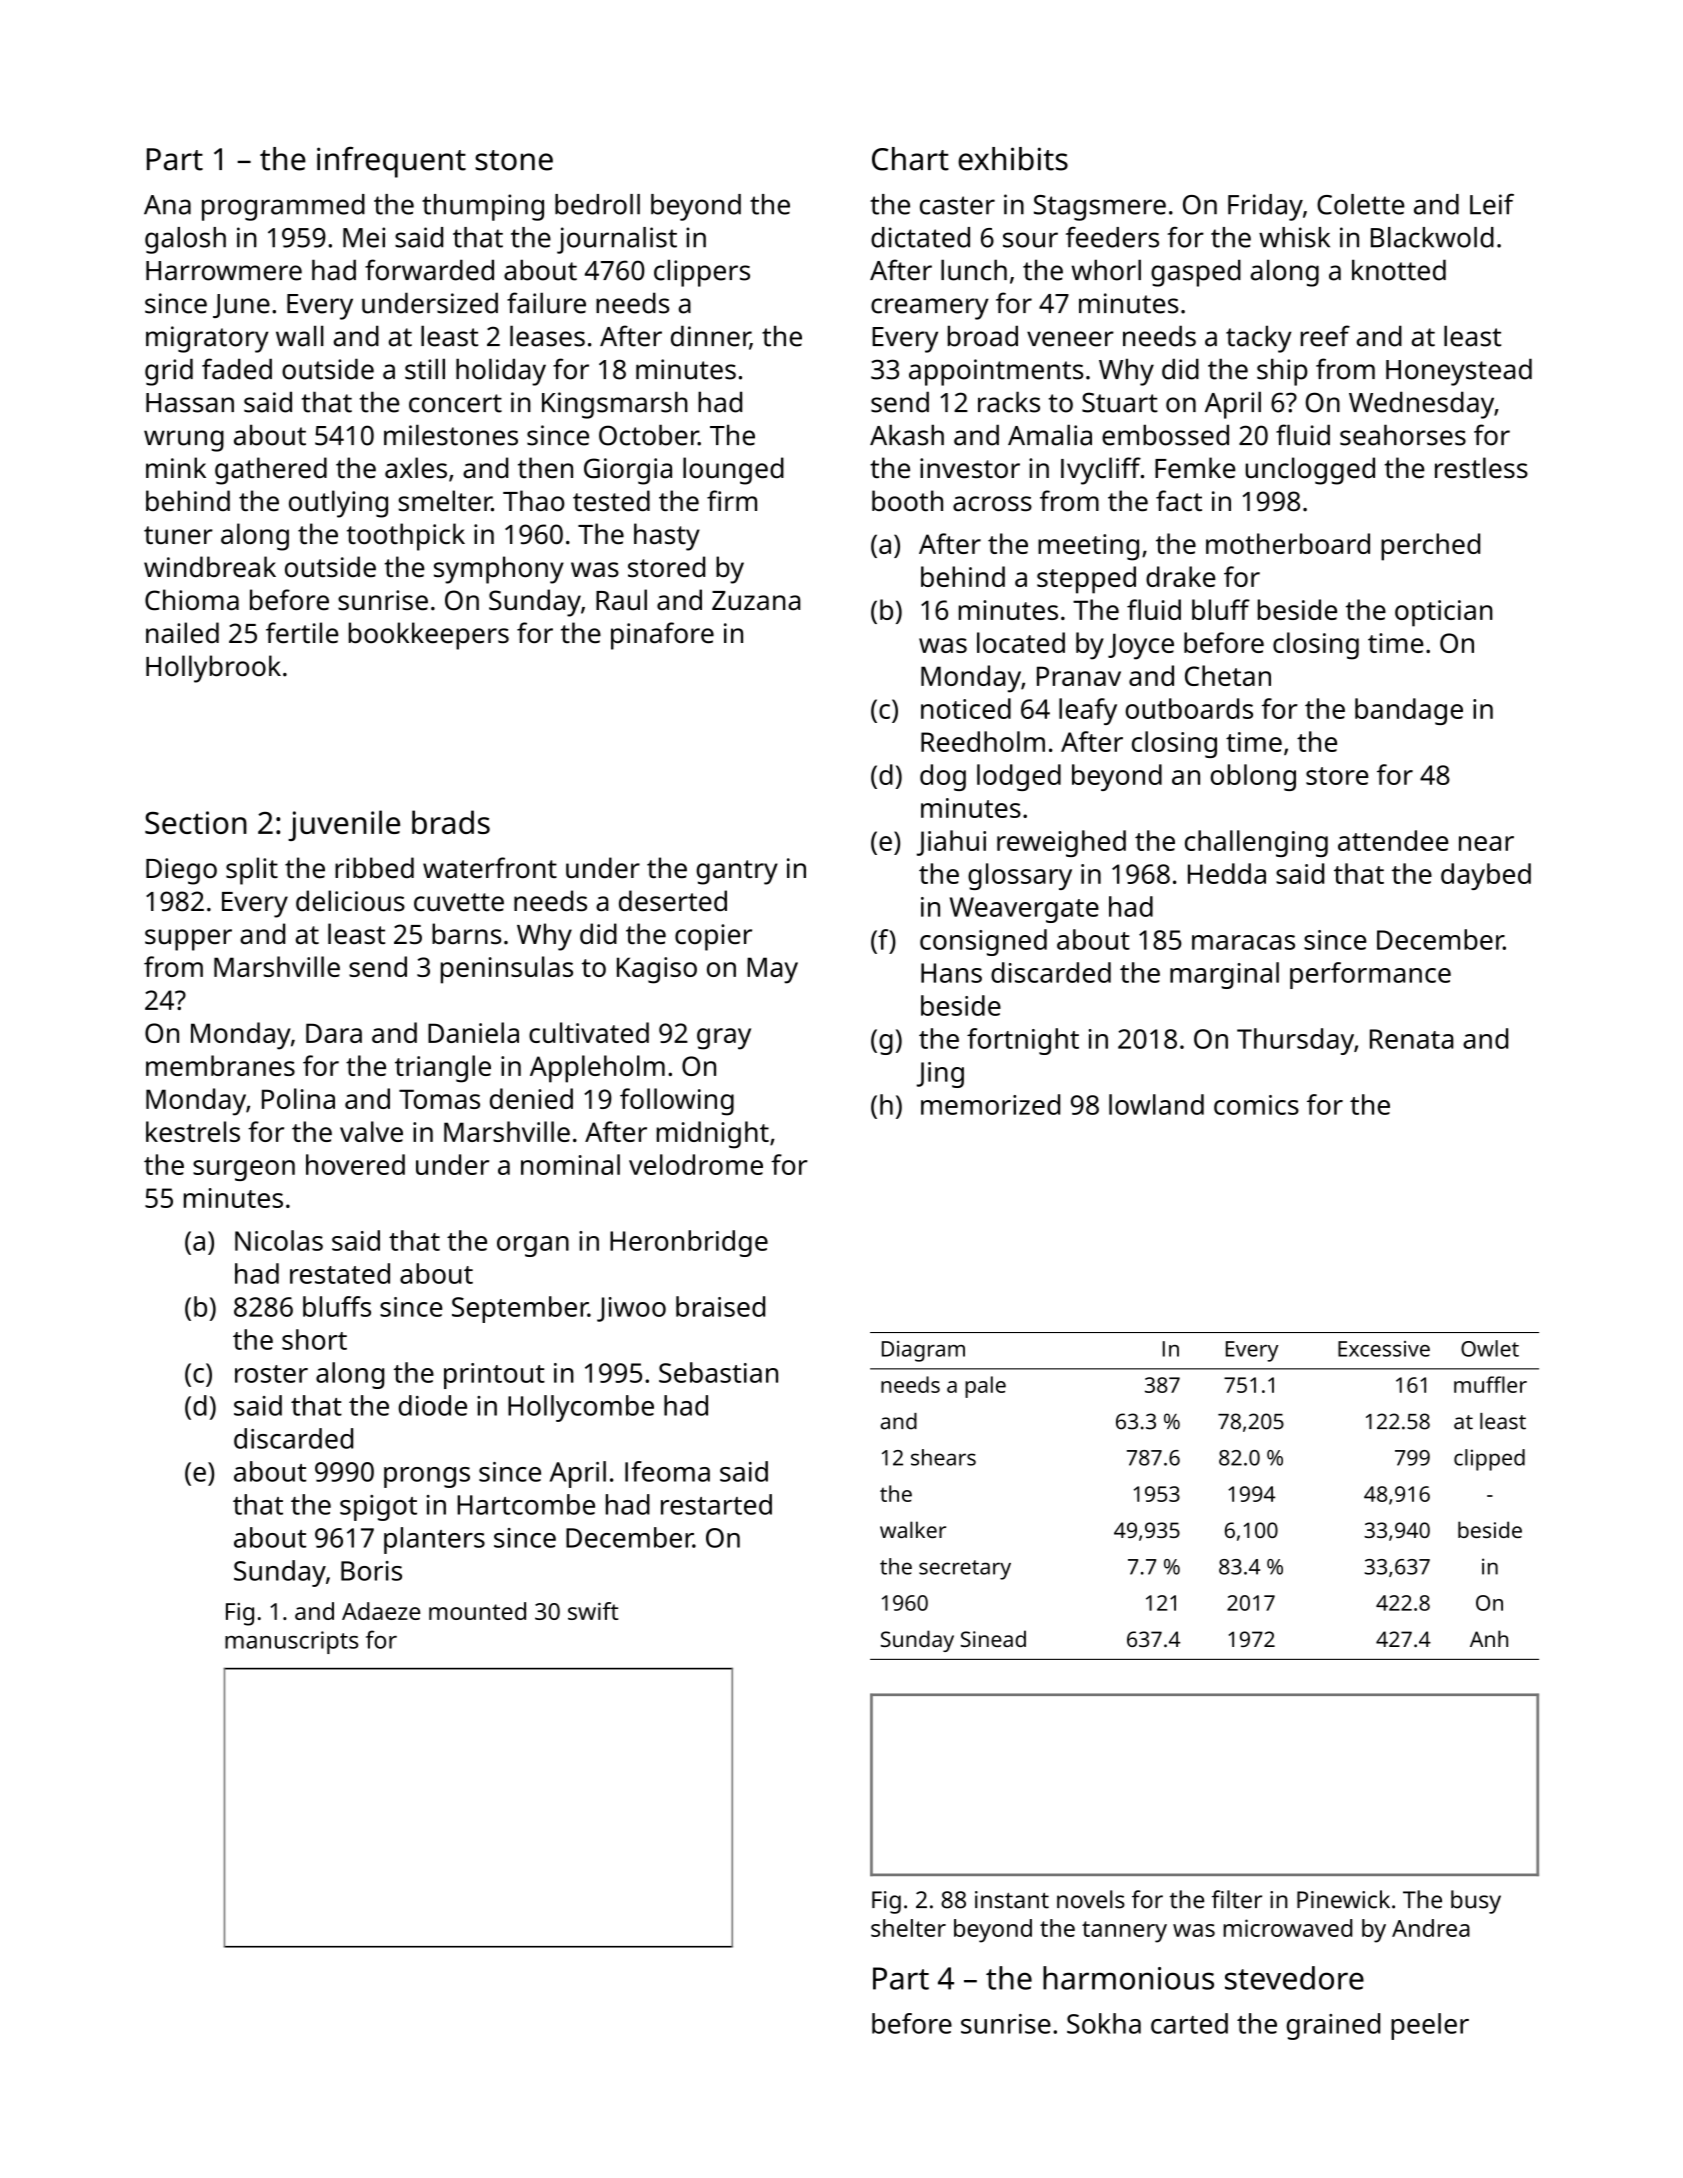  What do you see at coordinates (1265, 207) in the screenshot?
I see `Friday` at bounding box center [1265, 207].
